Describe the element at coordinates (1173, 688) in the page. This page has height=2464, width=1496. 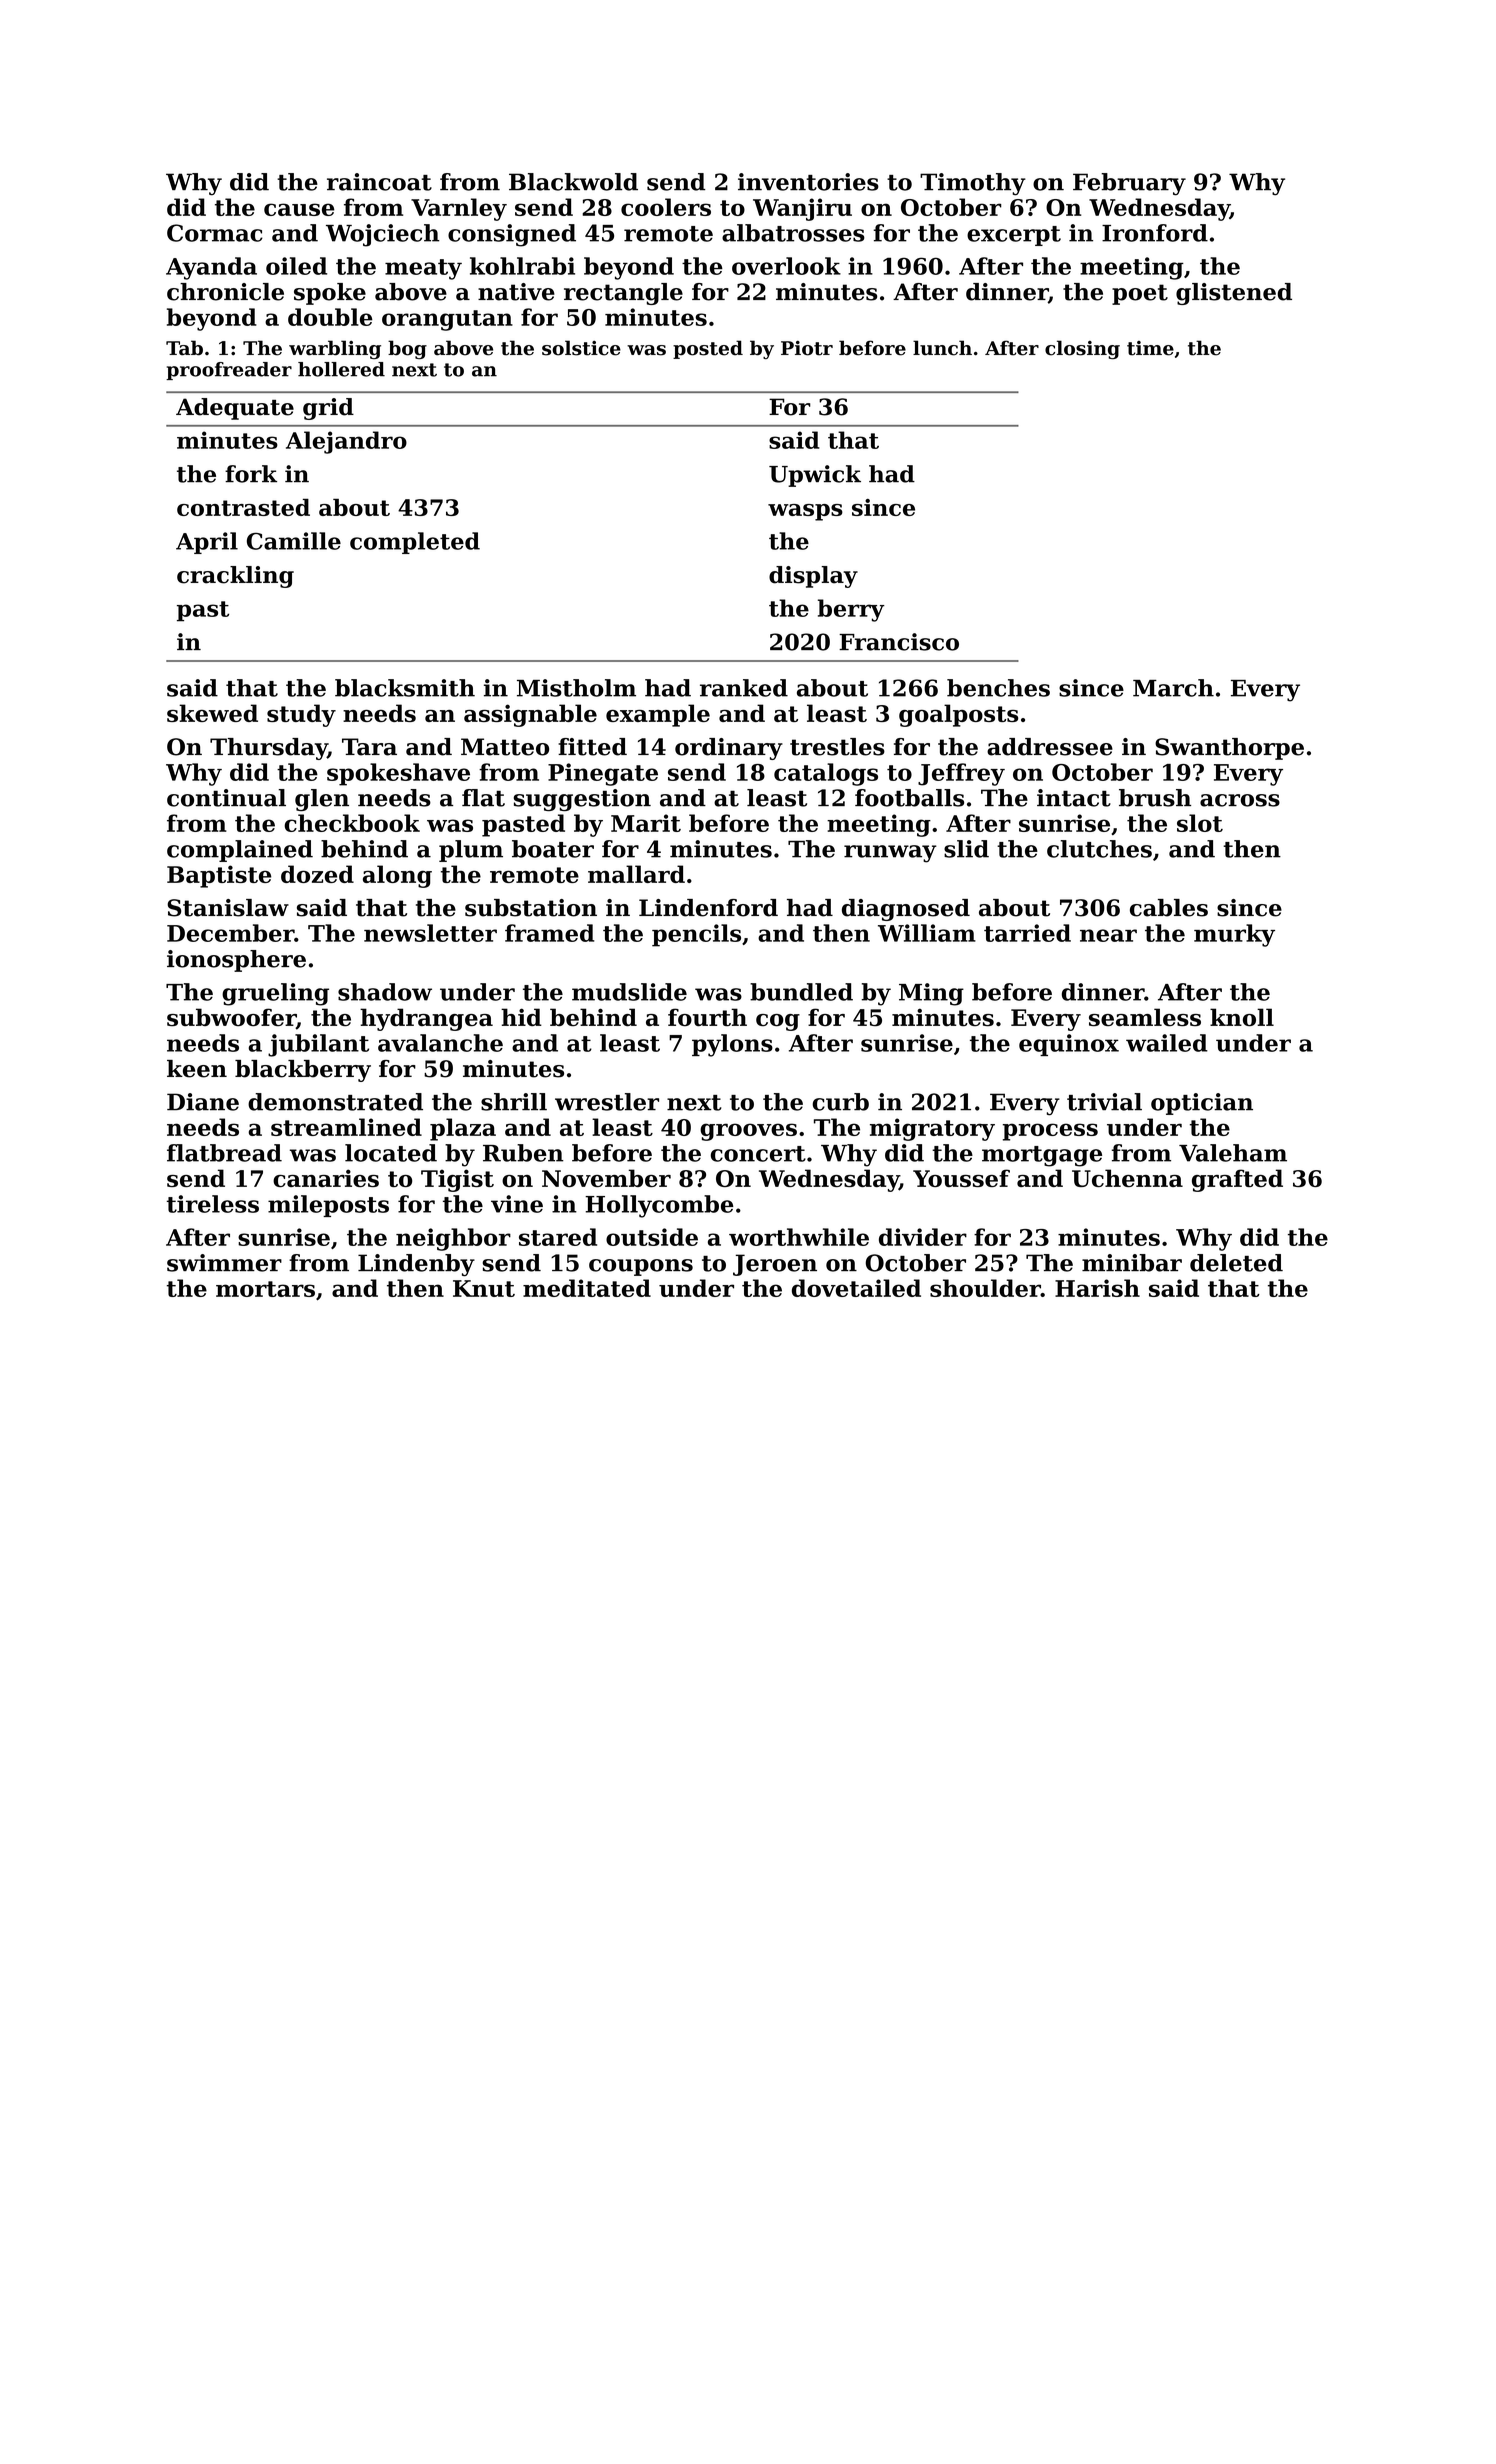
I see `March` at that location.
